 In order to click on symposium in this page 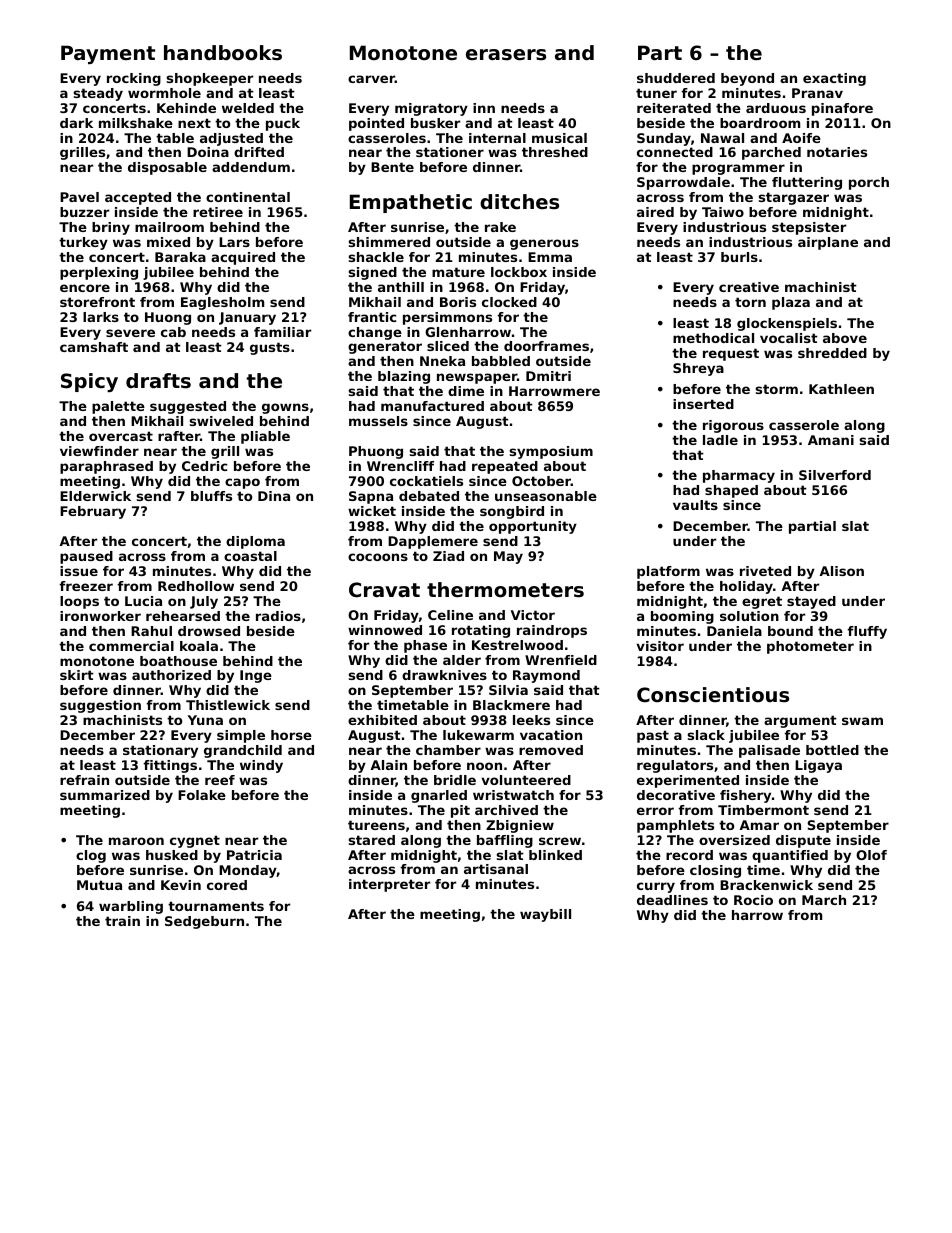, I will do `click(551, 452)`.
